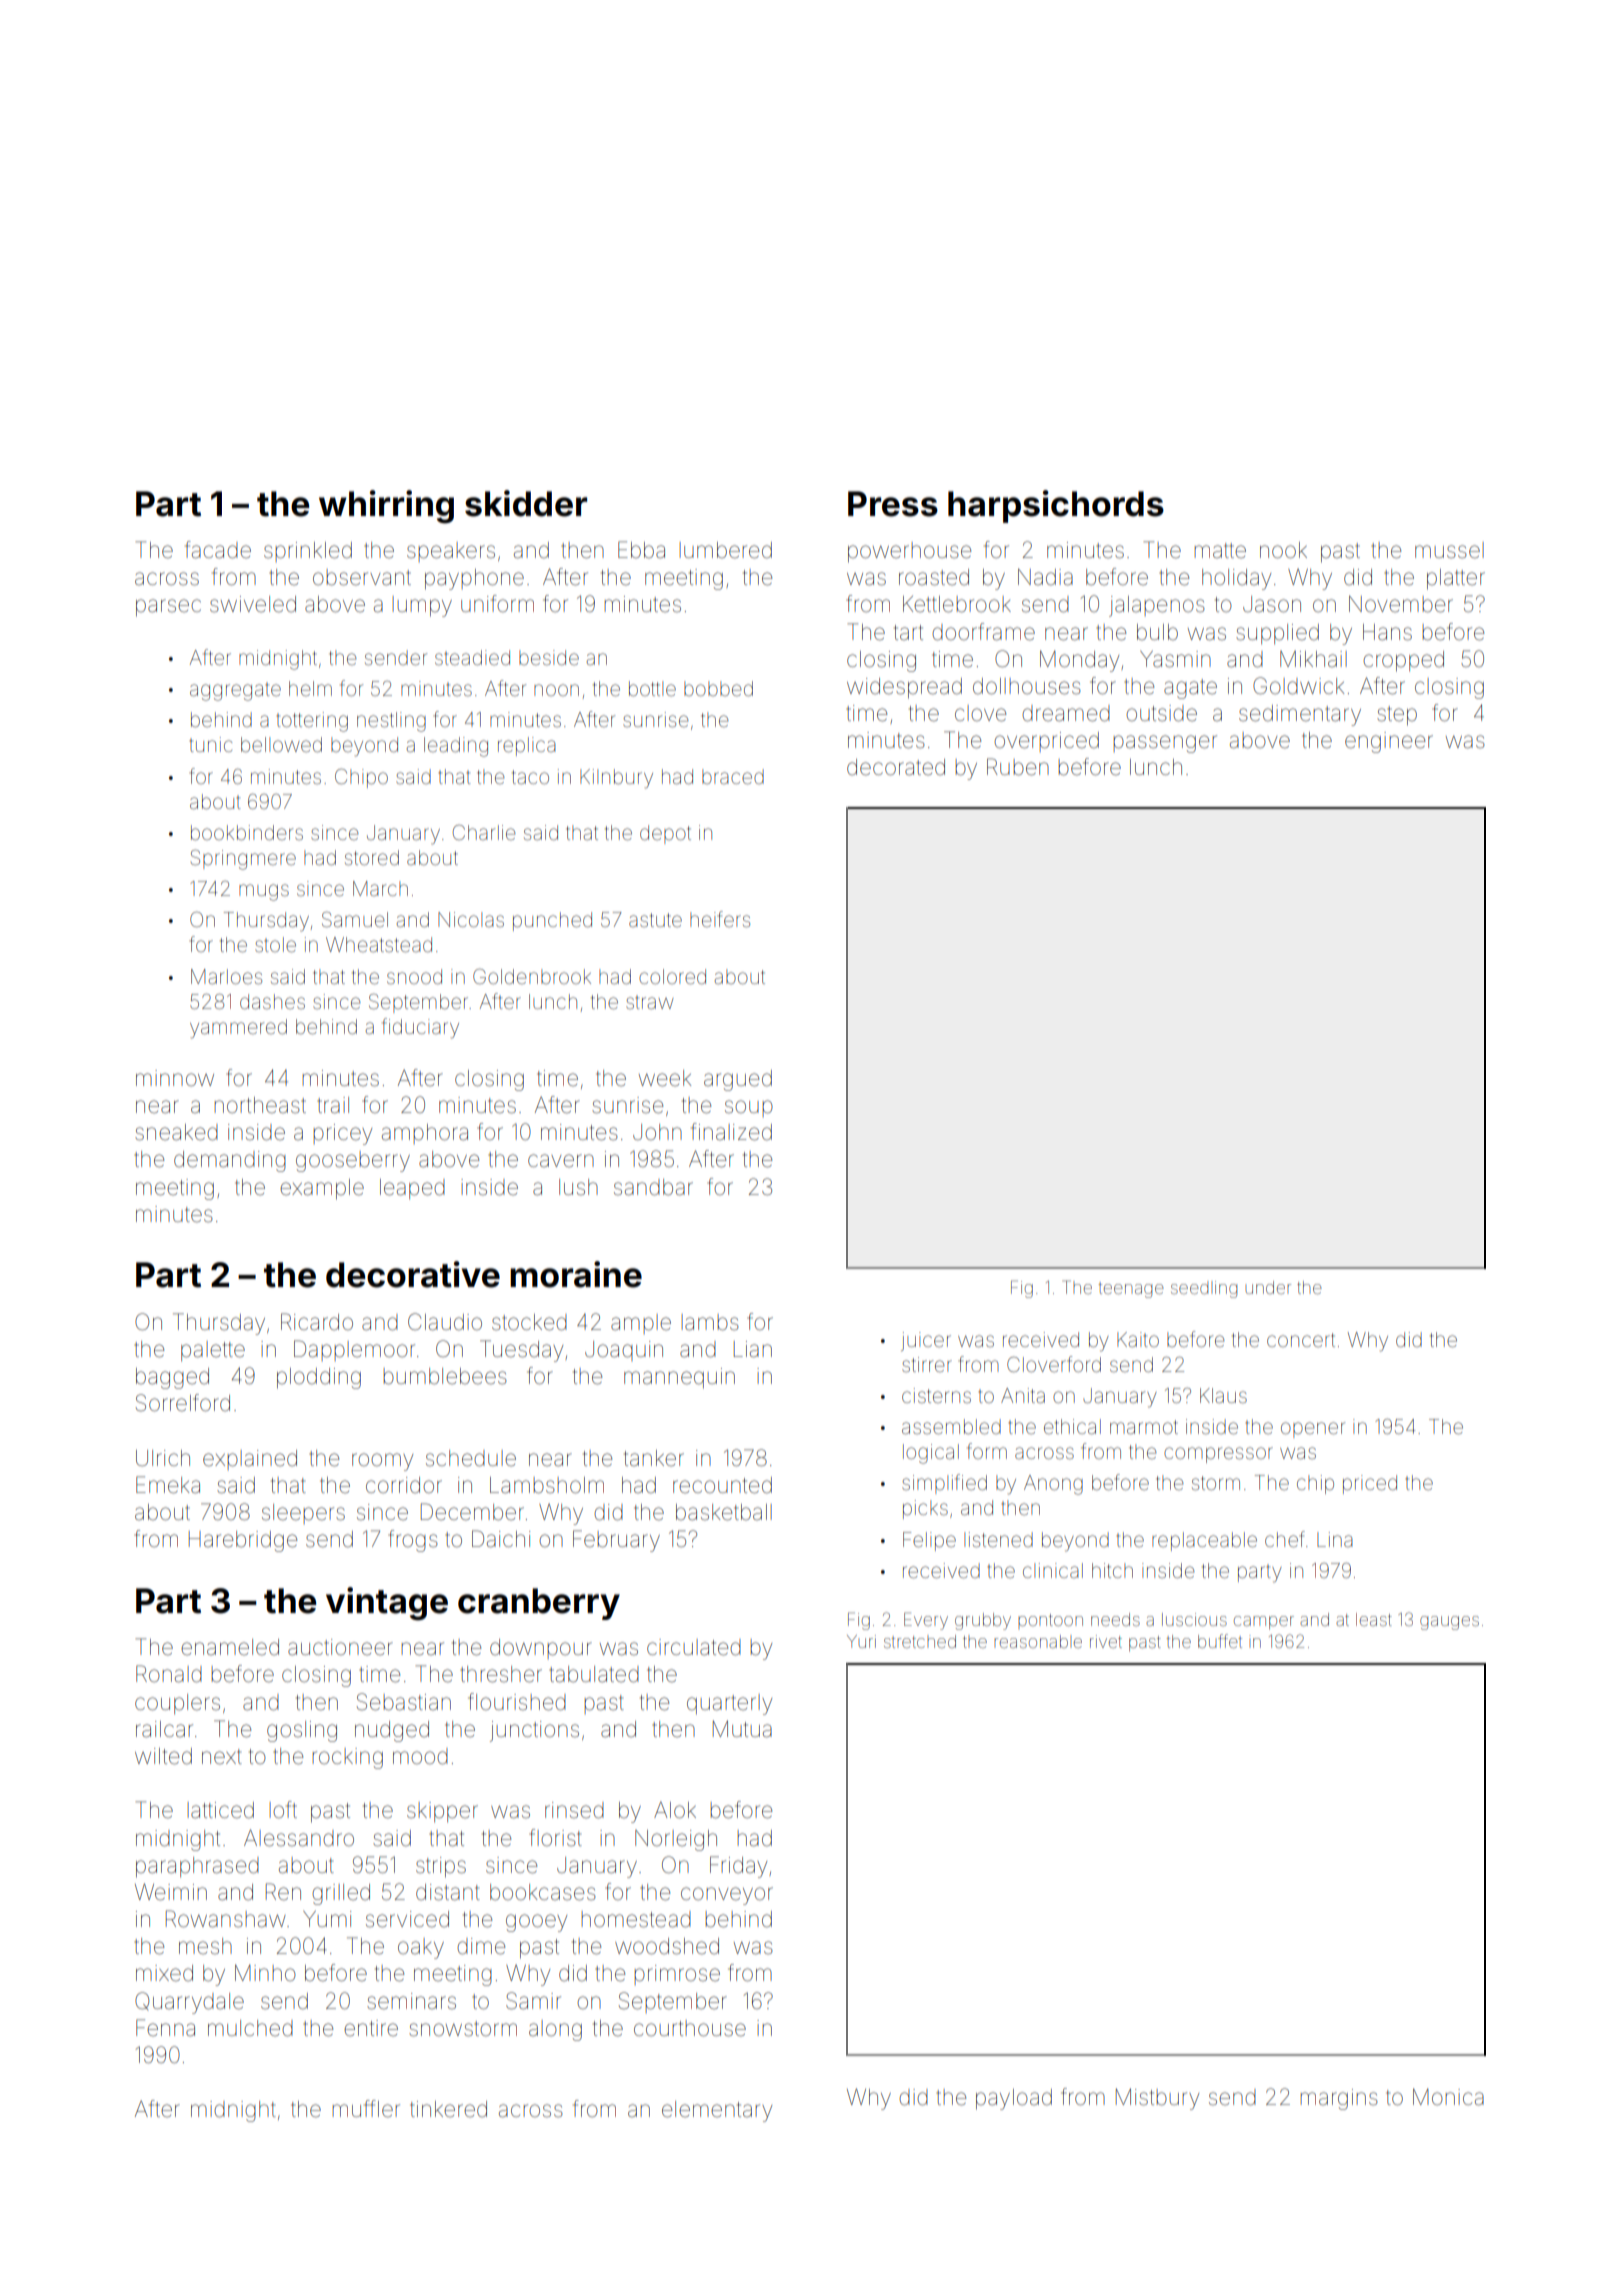  I want to click on under, so click(1268, 1287).
